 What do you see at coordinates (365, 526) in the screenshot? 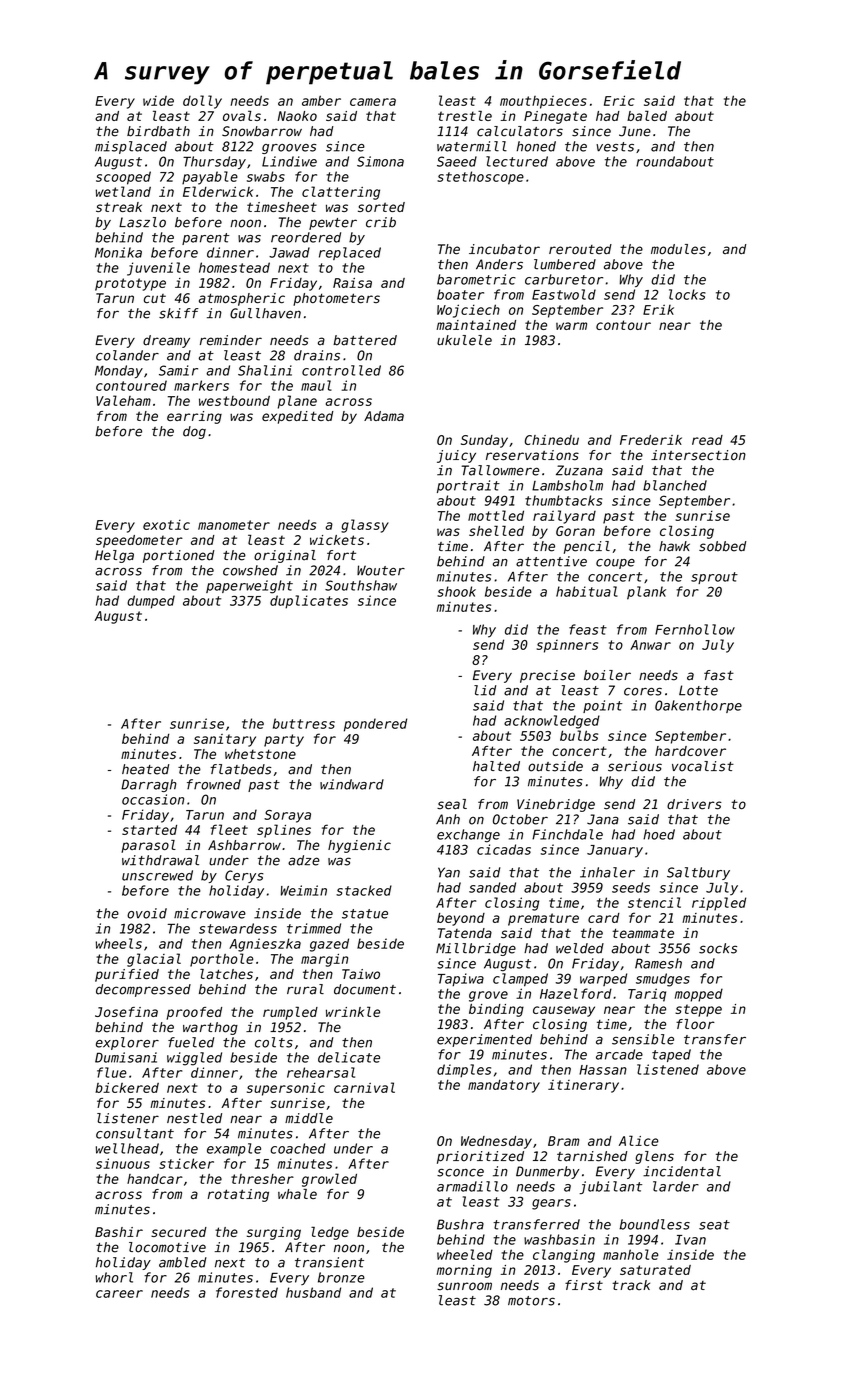
I see `glassy` at bounding box center [365, 526].
